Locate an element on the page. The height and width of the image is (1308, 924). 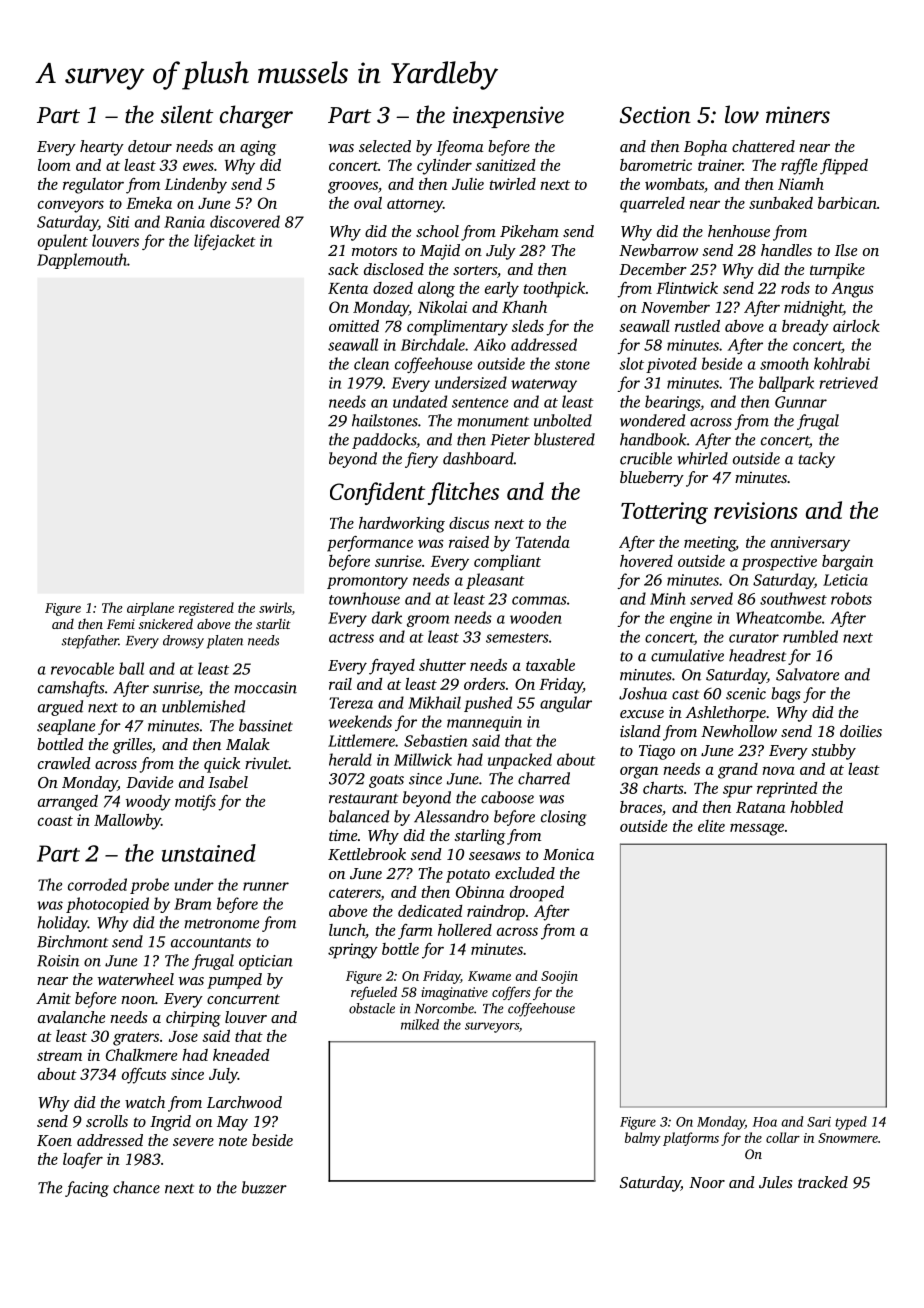
Niamh is located at coordinates (801, 184).
